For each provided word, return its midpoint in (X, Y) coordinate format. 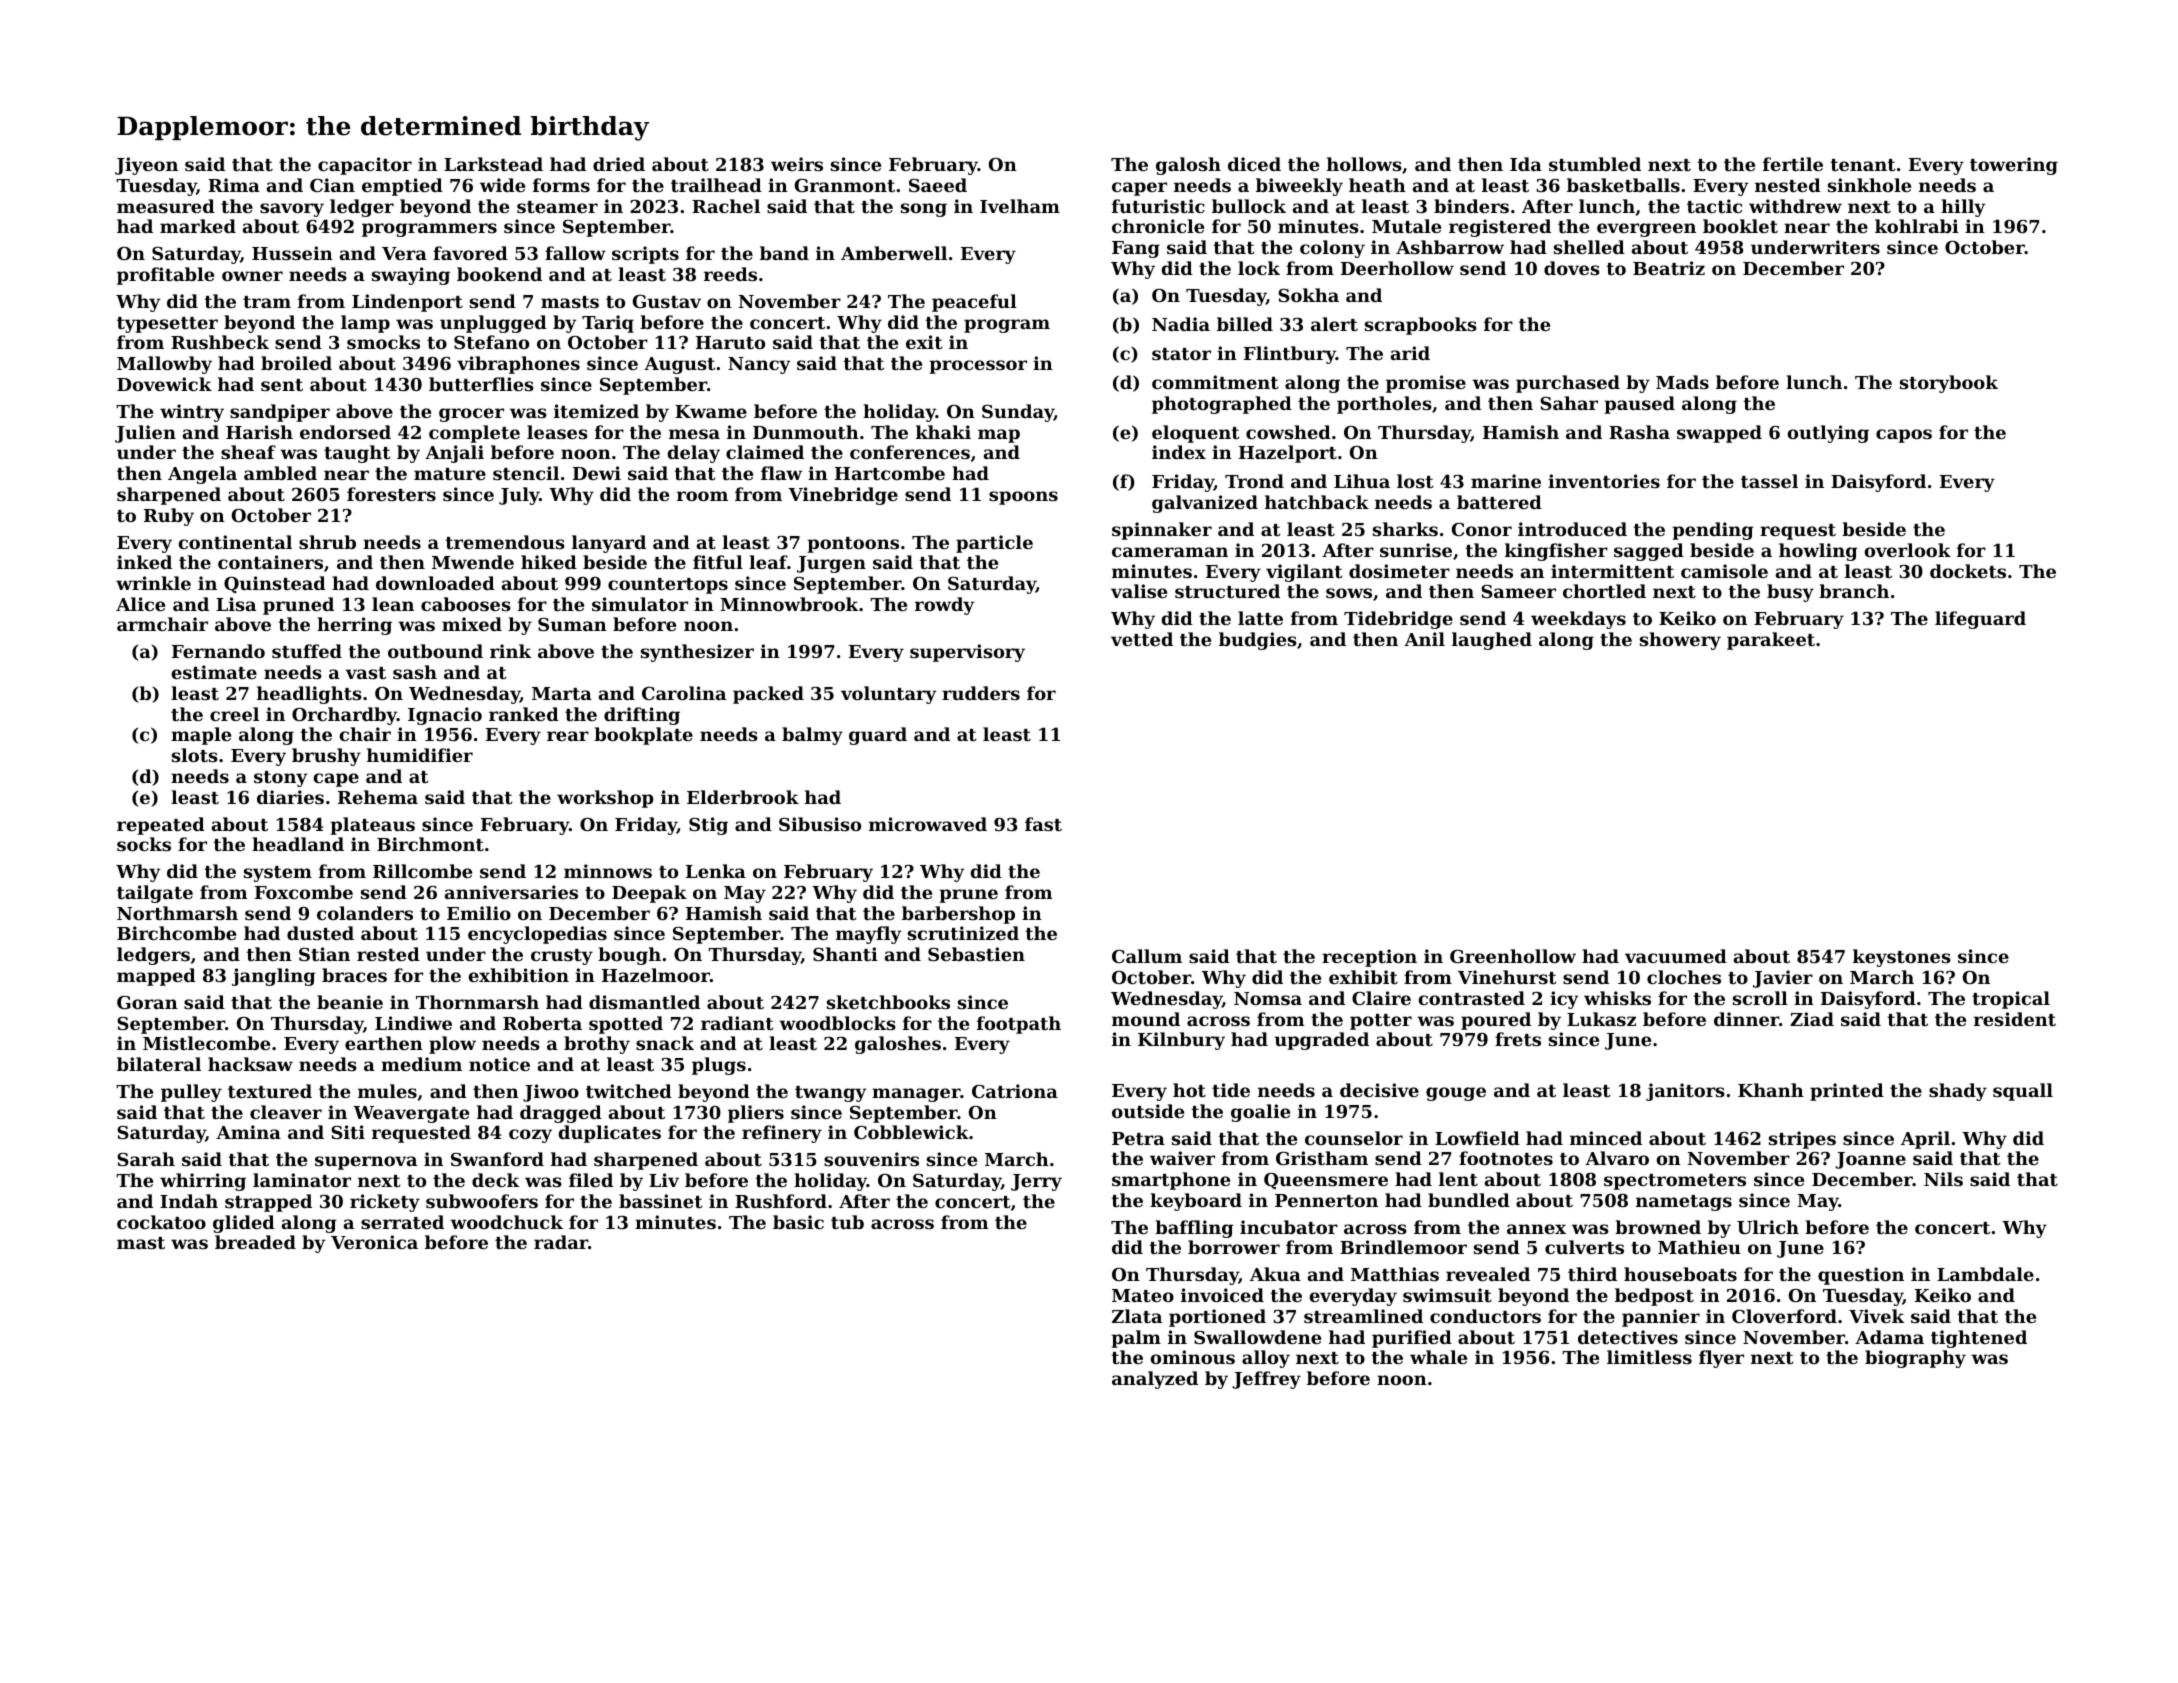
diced (1254, 164)
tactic (1714, 206)
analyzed (1155, 1380)
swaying (411, 276)
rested (388, 954)
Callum (1147, 956)
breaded (255, 1242)
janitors (1685, 1092)
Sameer (1518, 591)
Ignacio (445, 716)
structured (1227, 591)
